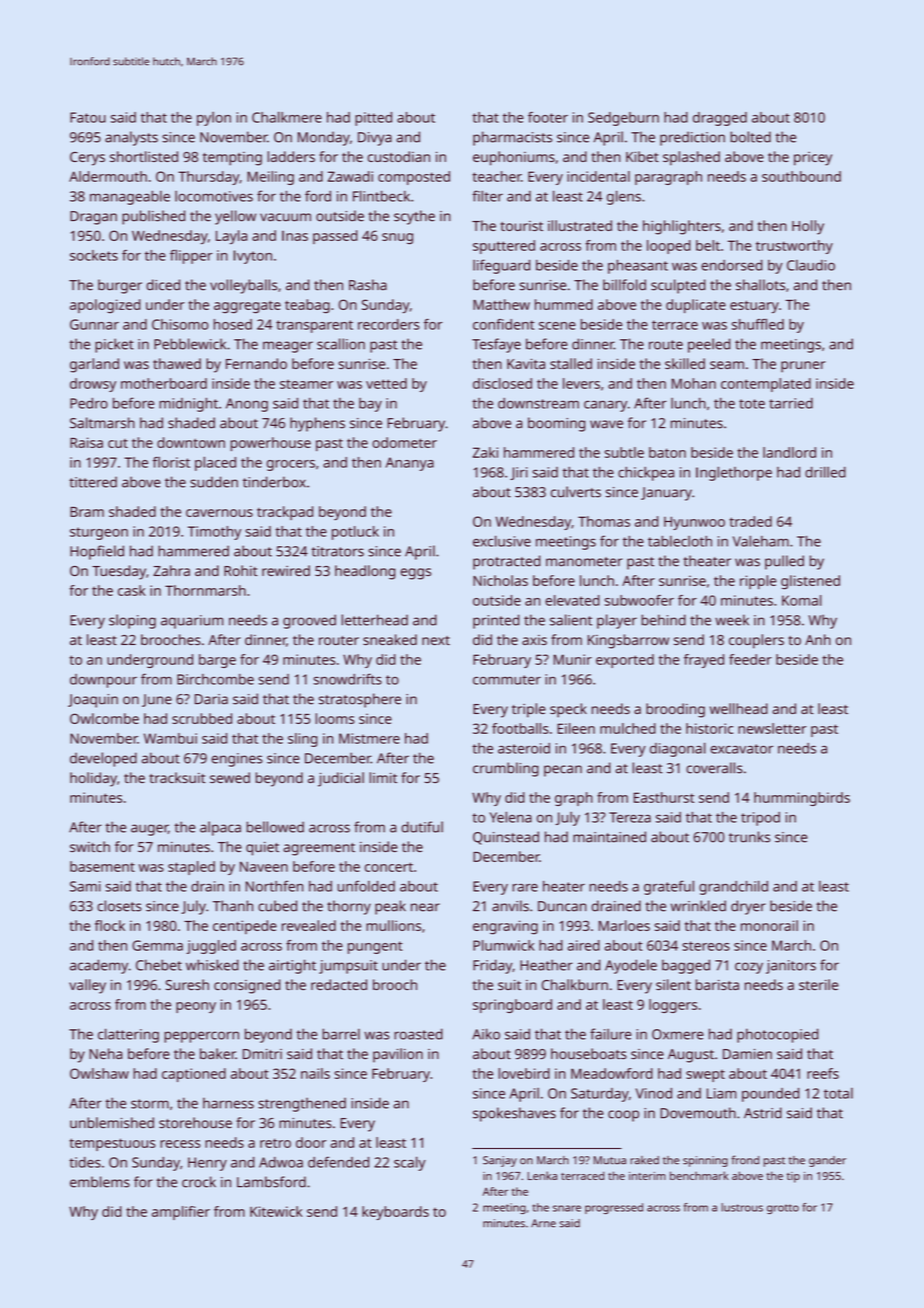 The image size is (924, 1308). I want to click on footer, so click(548, 117).
